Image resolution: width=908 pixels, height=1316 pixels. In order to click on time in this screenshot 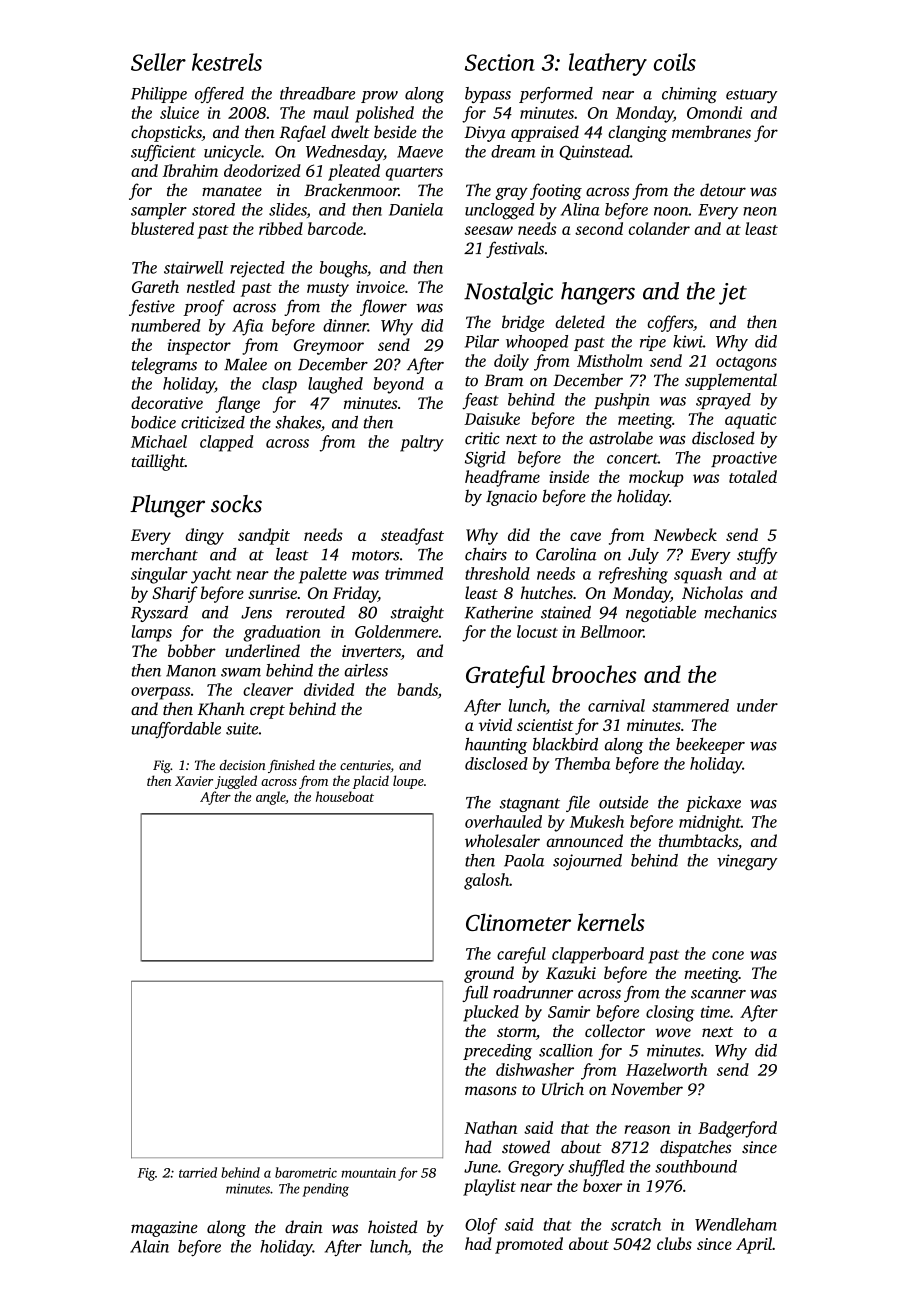, I will do `click(715, 1012)`.
